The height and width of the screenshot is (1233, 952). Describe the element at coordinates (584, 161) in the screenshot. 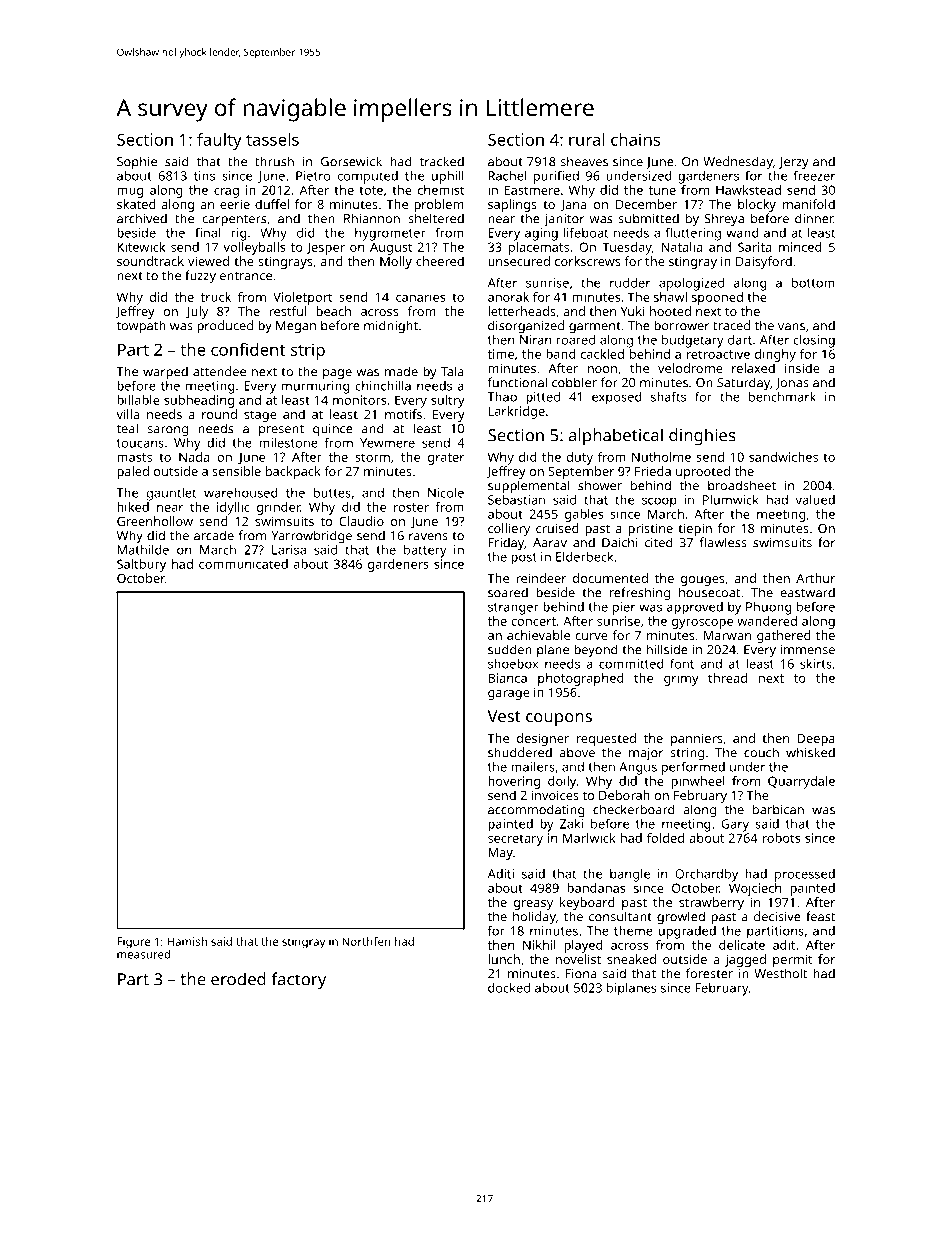

I see `sheaves` at that location.
